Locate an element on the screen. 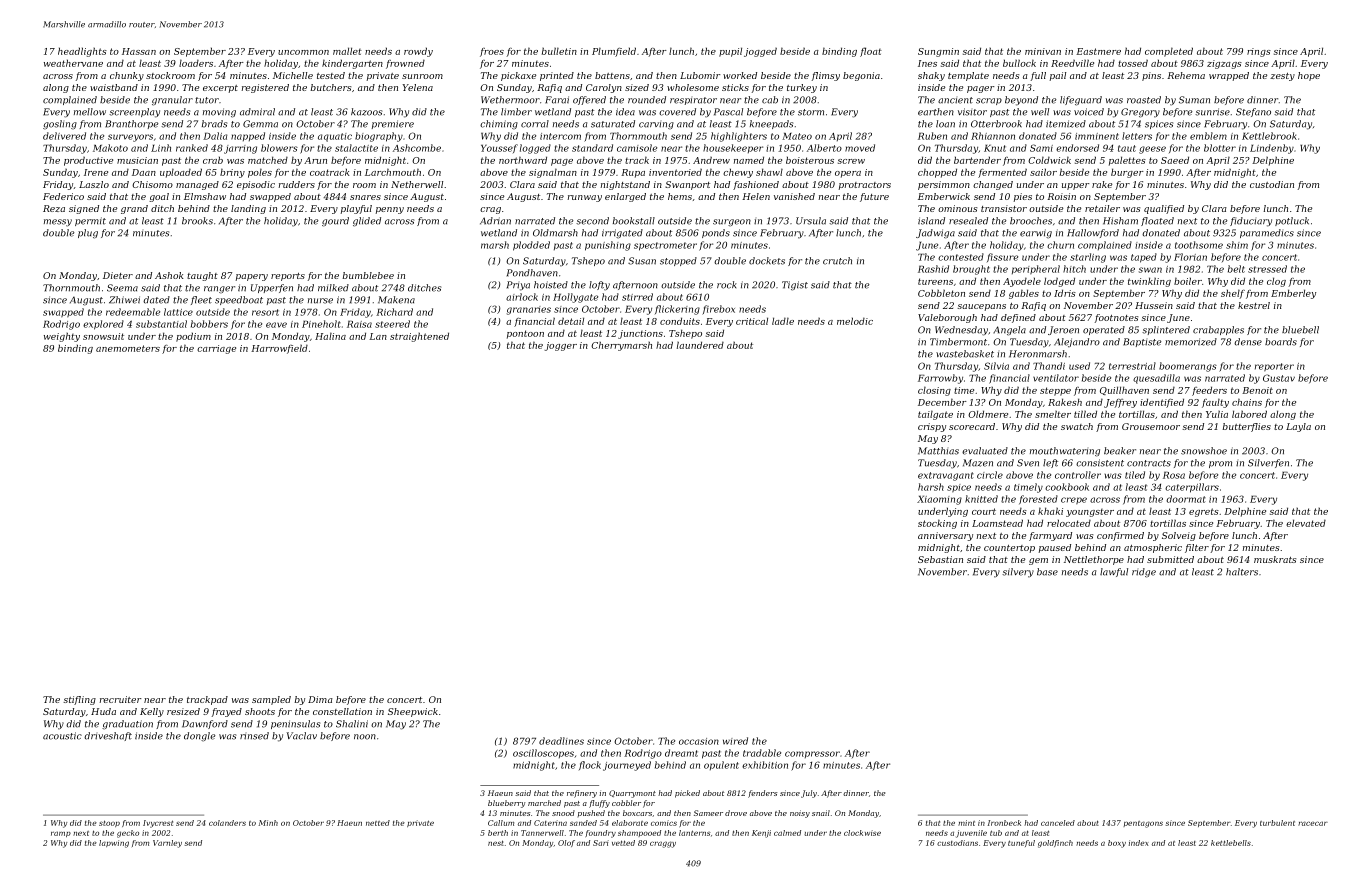 The height and width of the screenshot is (887, 1372). snail is located at coordinates (821, 813).
